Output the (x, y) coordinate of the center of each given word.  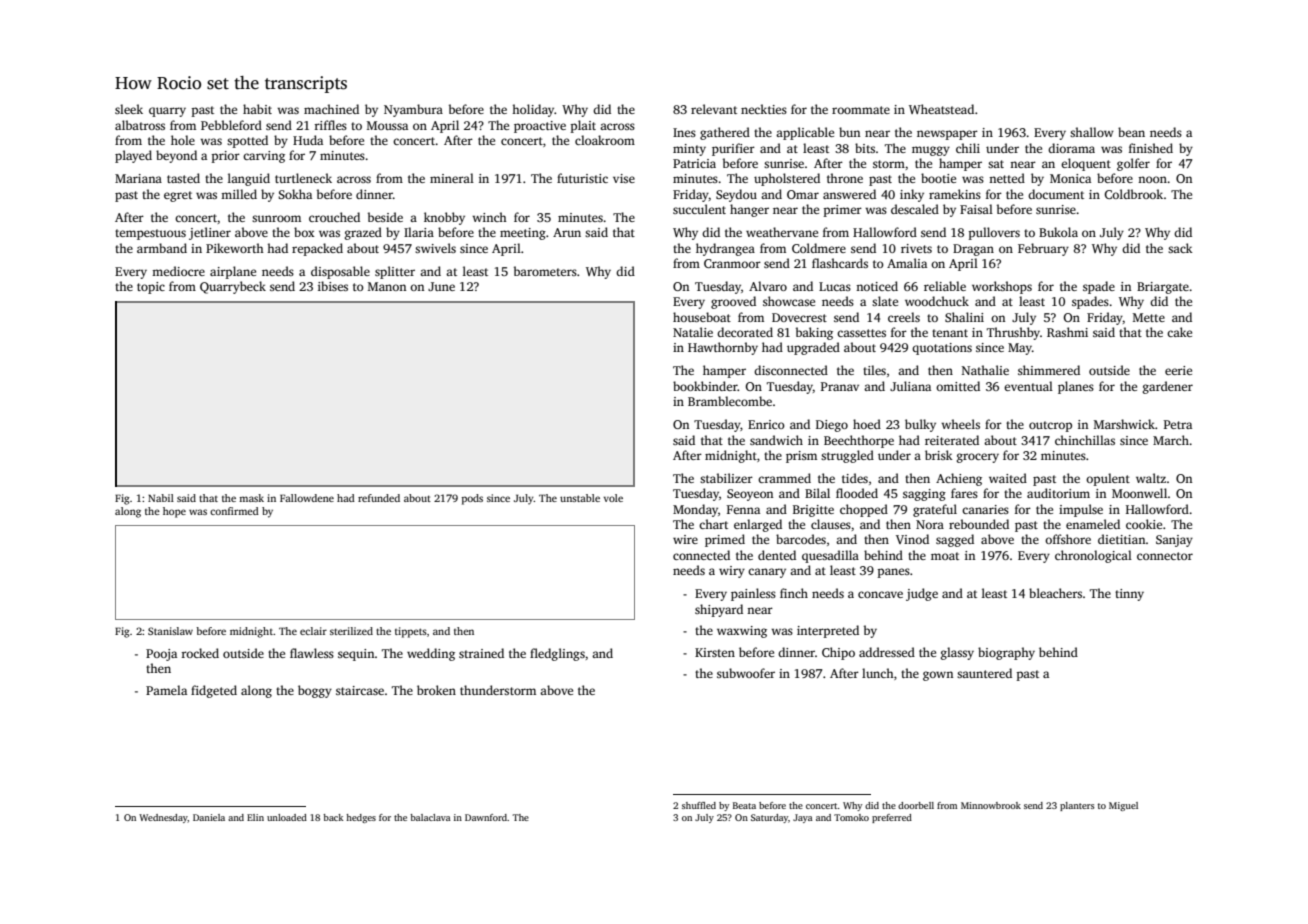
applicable (805, 133)
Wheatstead (941, 109)
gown (938, 676)
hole (183, 140)
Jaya (803, 818)
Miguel (1123, 806)
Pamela (166, 690)
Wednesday (163, 818)
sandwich (776, 440)
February (1043, 249)
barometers (545, 271)
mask (251, 498)
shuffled (699, 805)
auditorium (1058, 493)
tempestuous (150, 234)
